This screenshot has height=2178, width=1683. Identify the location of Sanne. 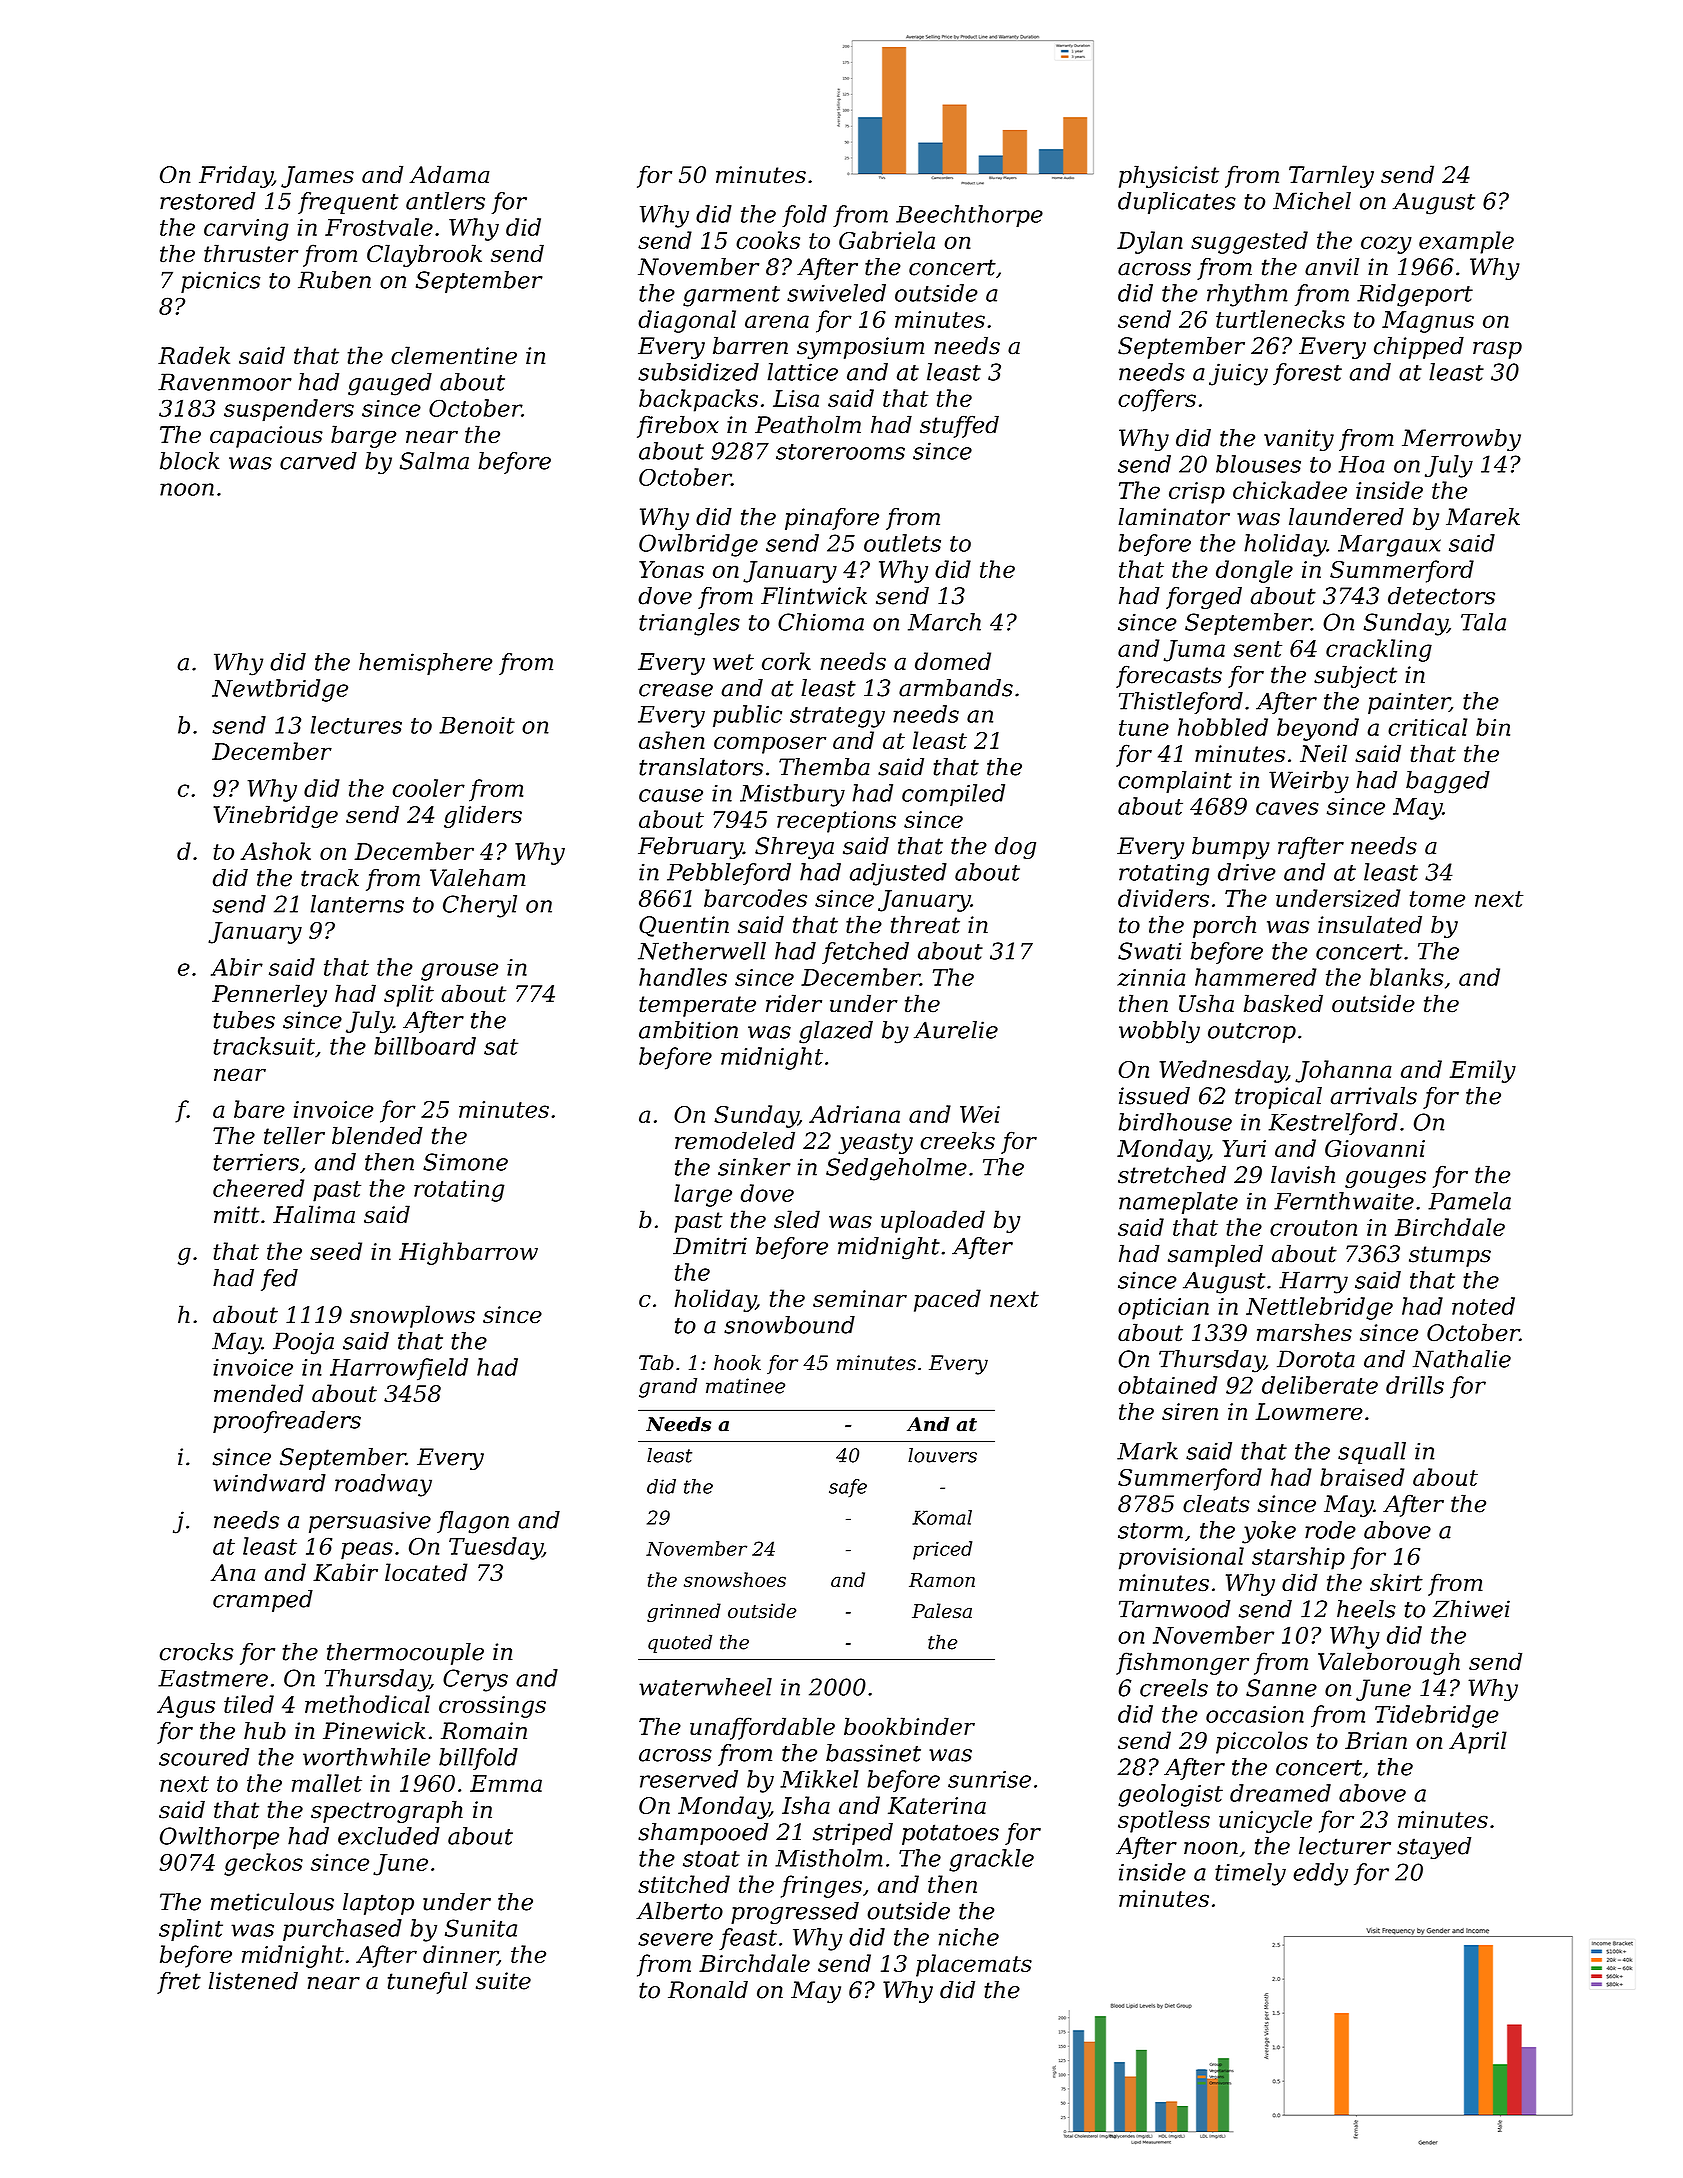
(1281, 1688).
